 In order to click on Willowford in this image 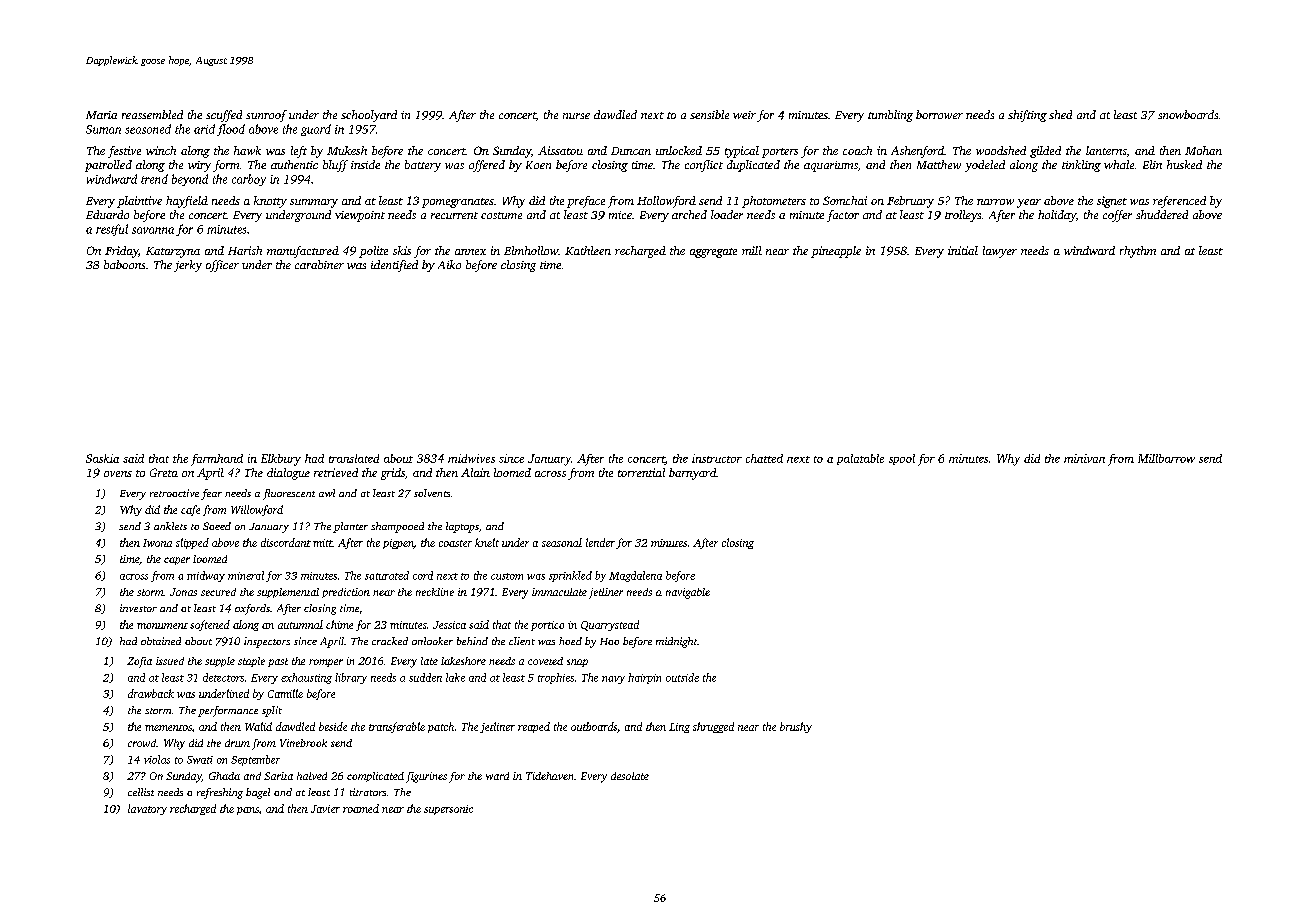, I will do `click(257, 510)`.
